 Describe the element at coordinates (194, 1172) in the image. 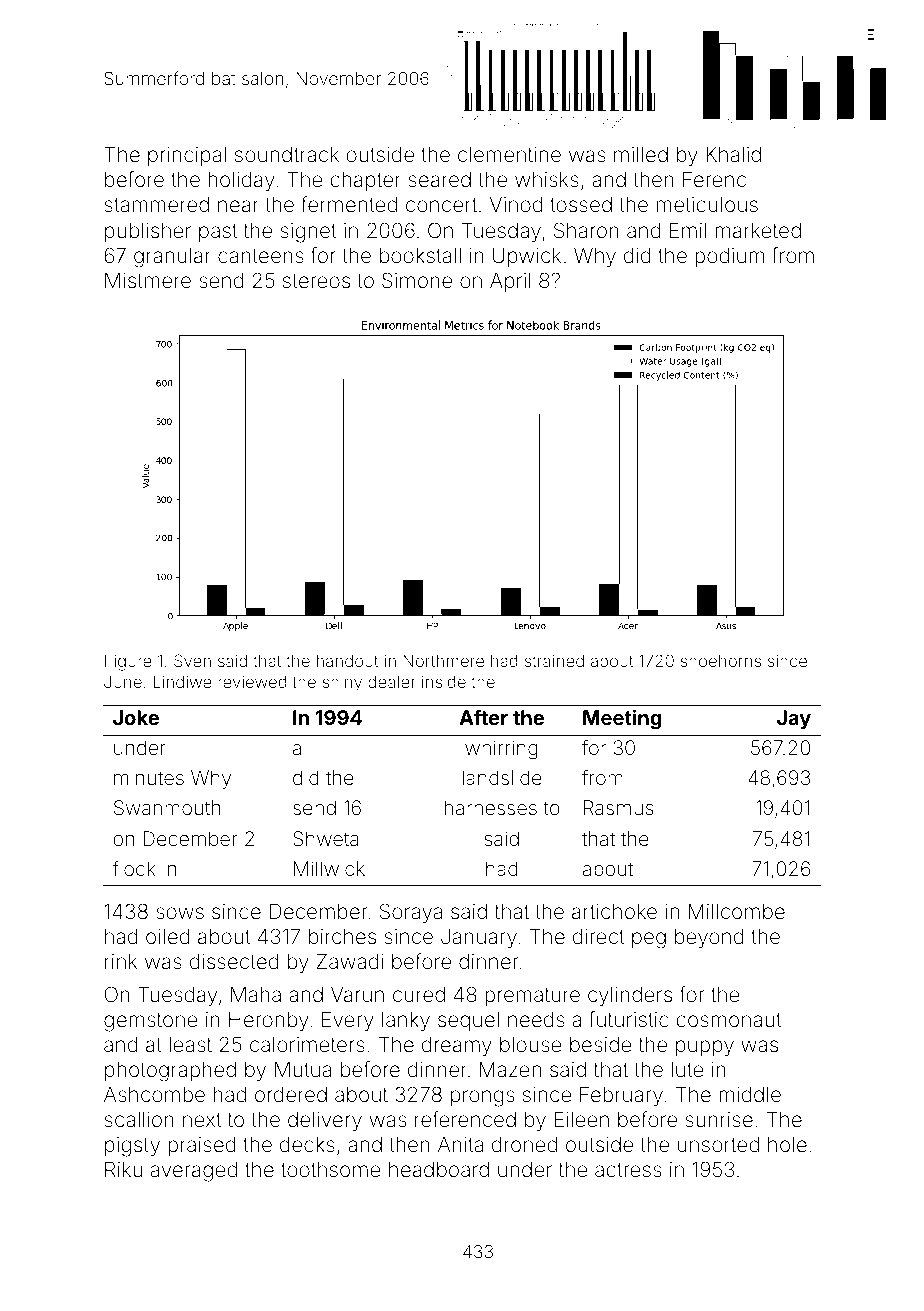

I see `averaged` at that location.
